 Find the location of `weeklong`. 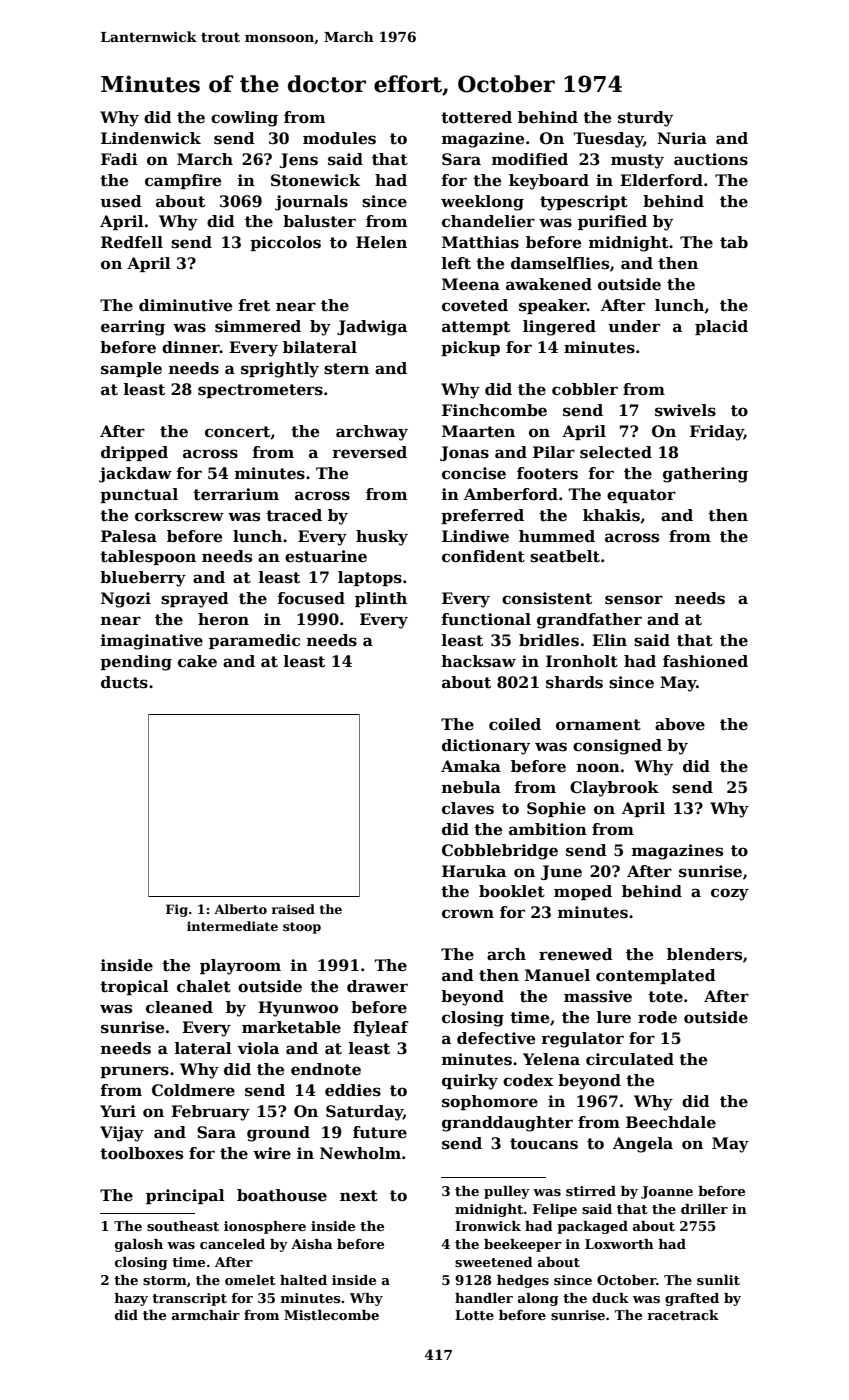

weeklong is located at coordinates (482, 203).
